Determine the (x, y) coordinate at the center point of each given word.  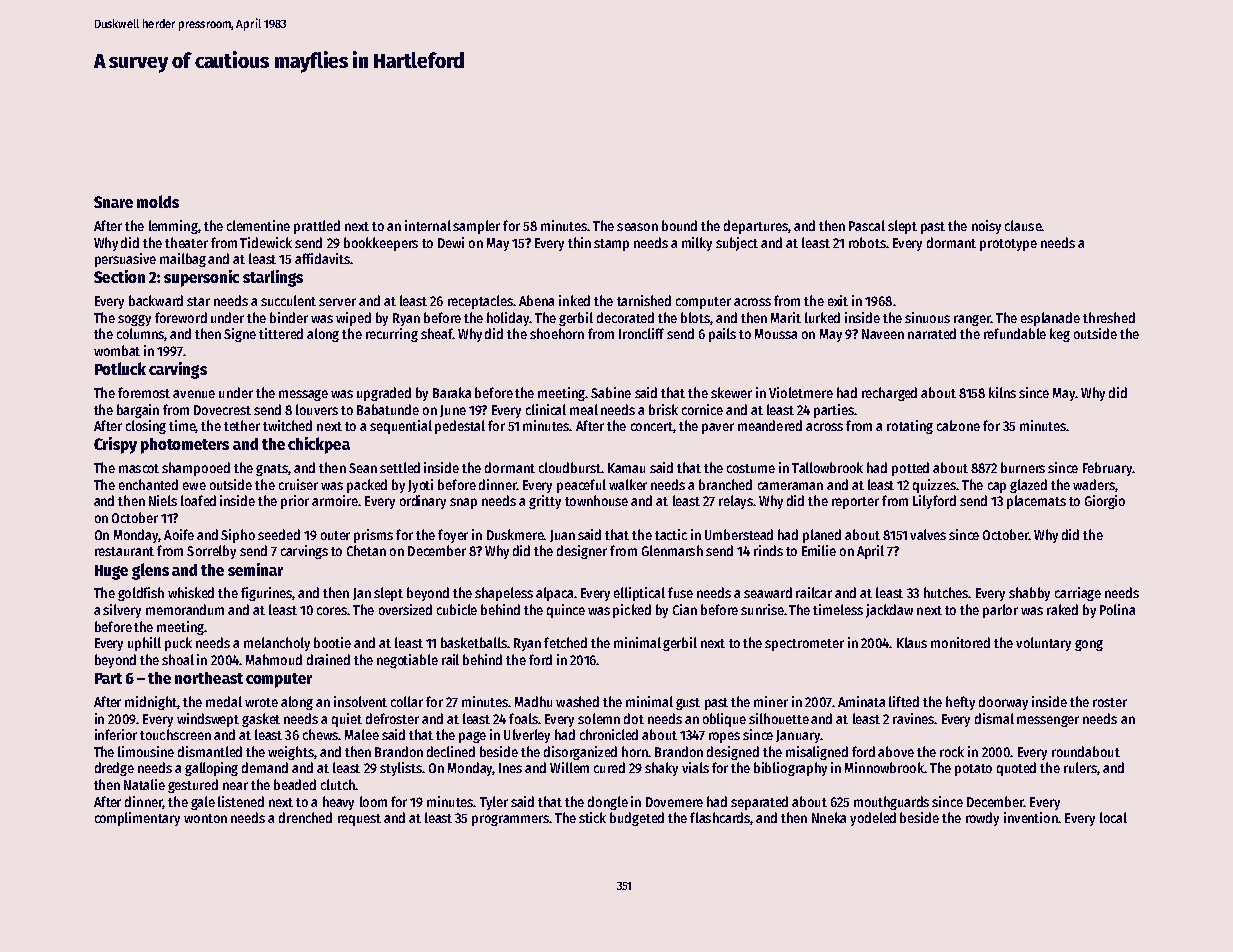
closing (146, 427)
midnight (151, 703)
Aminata (861, 701)
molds (158, 201)
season (637, 227)
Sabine (611, 392)
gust (688, 704)
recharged (889, 394)
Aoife (179, 534)
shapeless (504, 594)
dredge (114, 769)
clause (1023, 225)
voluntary (1043, 644)
